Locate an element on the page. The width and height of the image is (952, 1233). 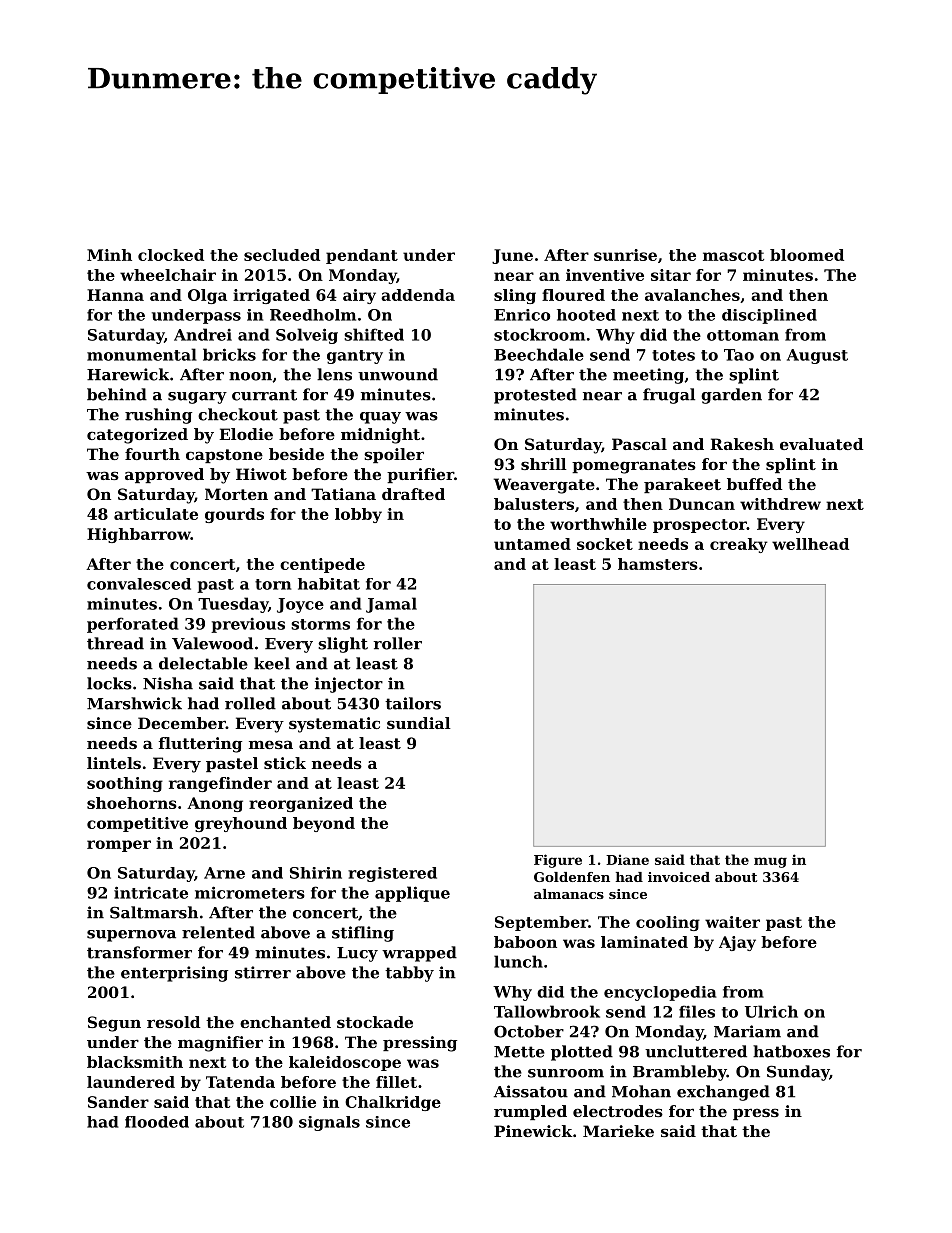
hamsters is located at coordinates (658, 564).
